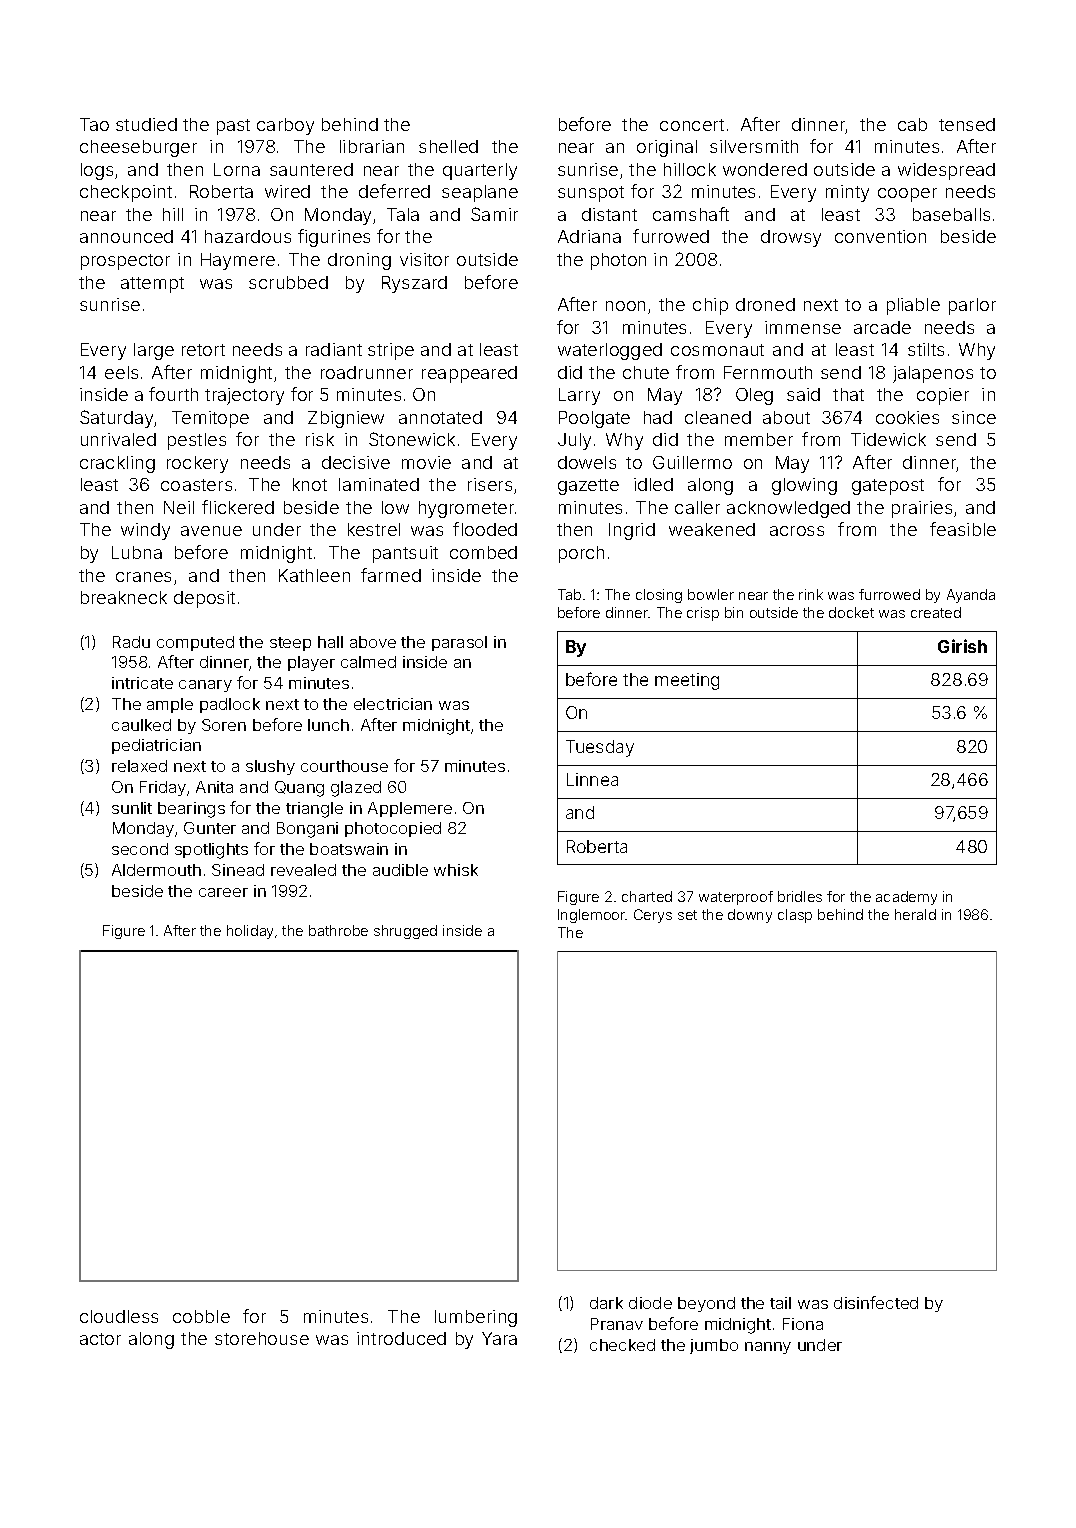 This image has width=1076, height=1528. I want to click on studied, so click(146, 124).
